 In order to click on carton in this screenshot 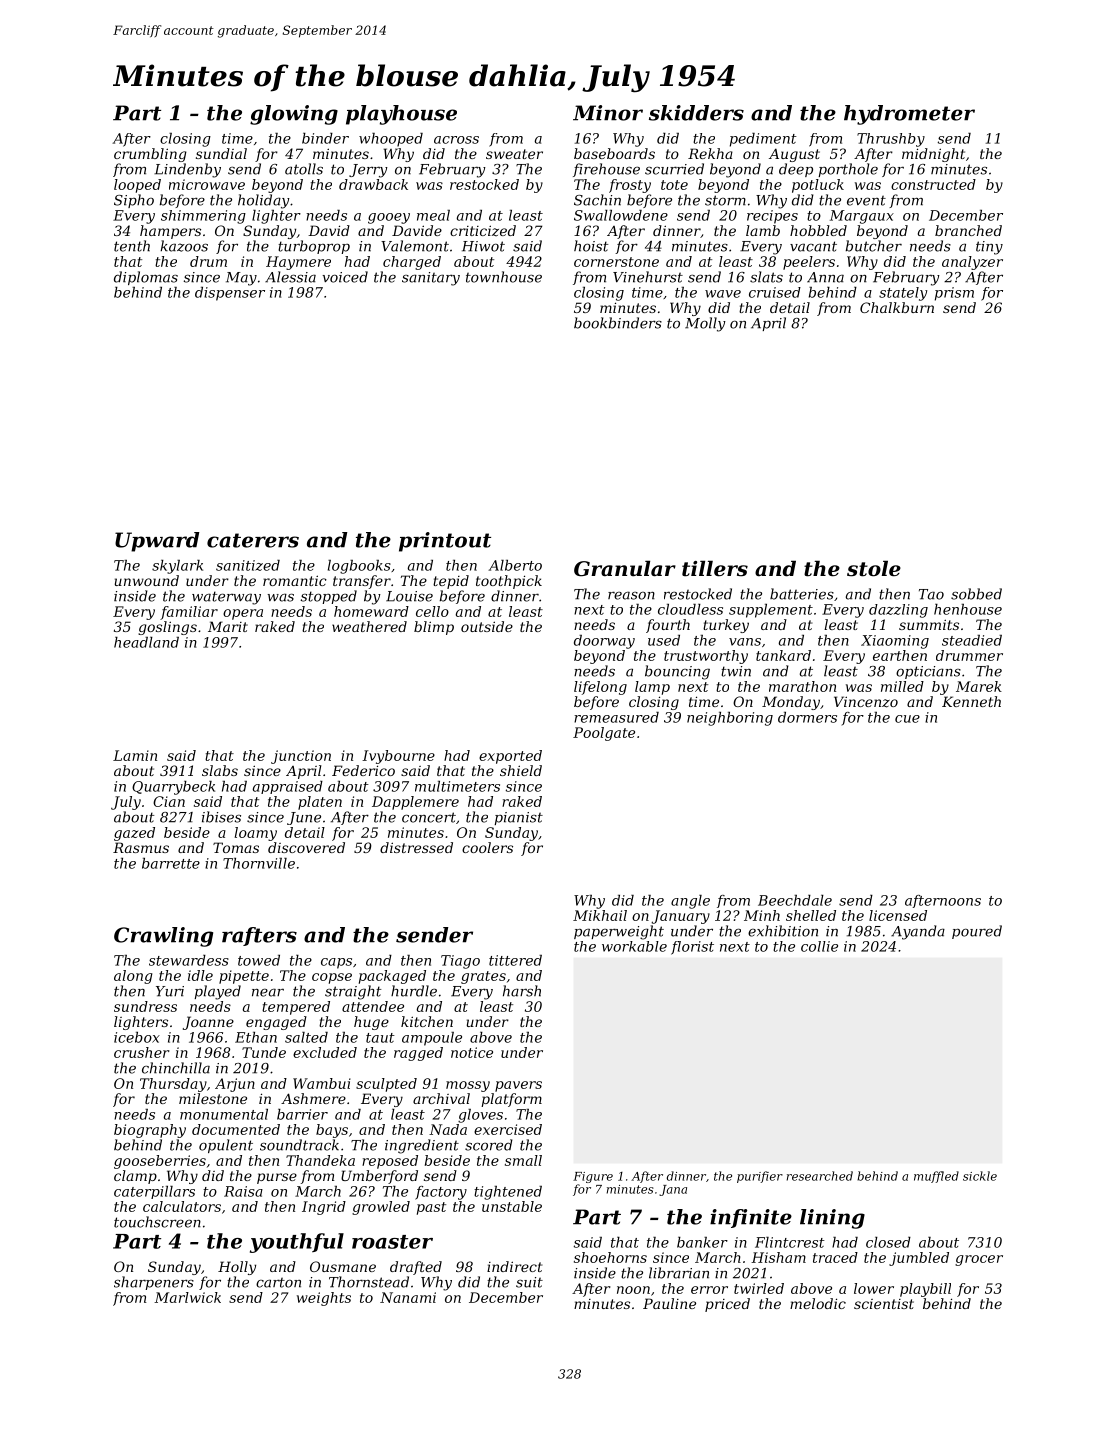, I will do `click(278, 1282)`.
